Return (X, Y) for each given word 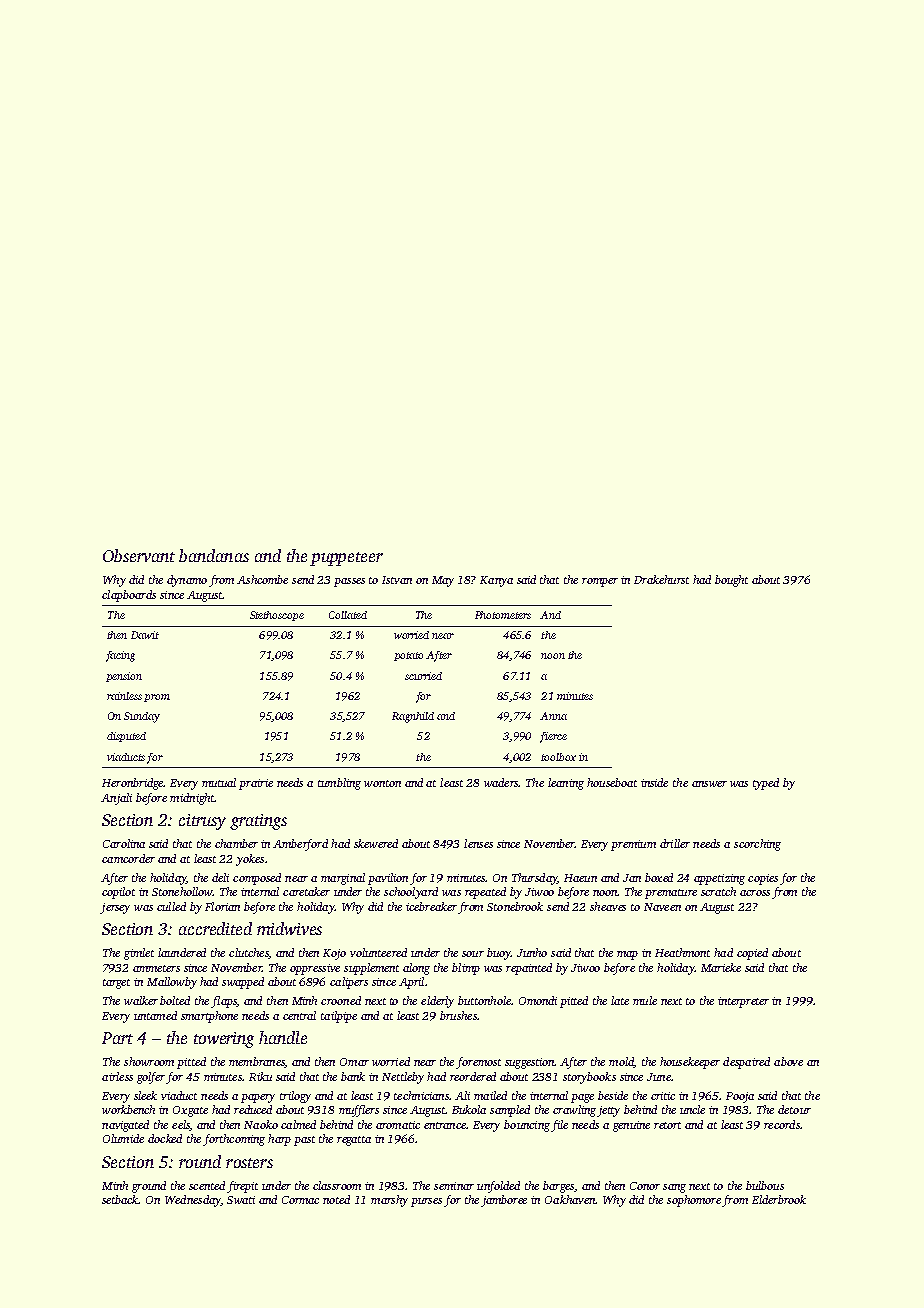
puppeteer (346, 559)
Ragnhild (413, 717)
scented (207, 1185)
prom (157, 698)
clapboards (129, 596)
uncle (692, 1109)
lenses (478, 843)
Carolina (124, 843)
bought (731, 581)
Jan (632, 878)
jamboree (504, 1201)
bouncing (527, 1126)
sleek (145, 1095)
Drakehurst (661, 579)
